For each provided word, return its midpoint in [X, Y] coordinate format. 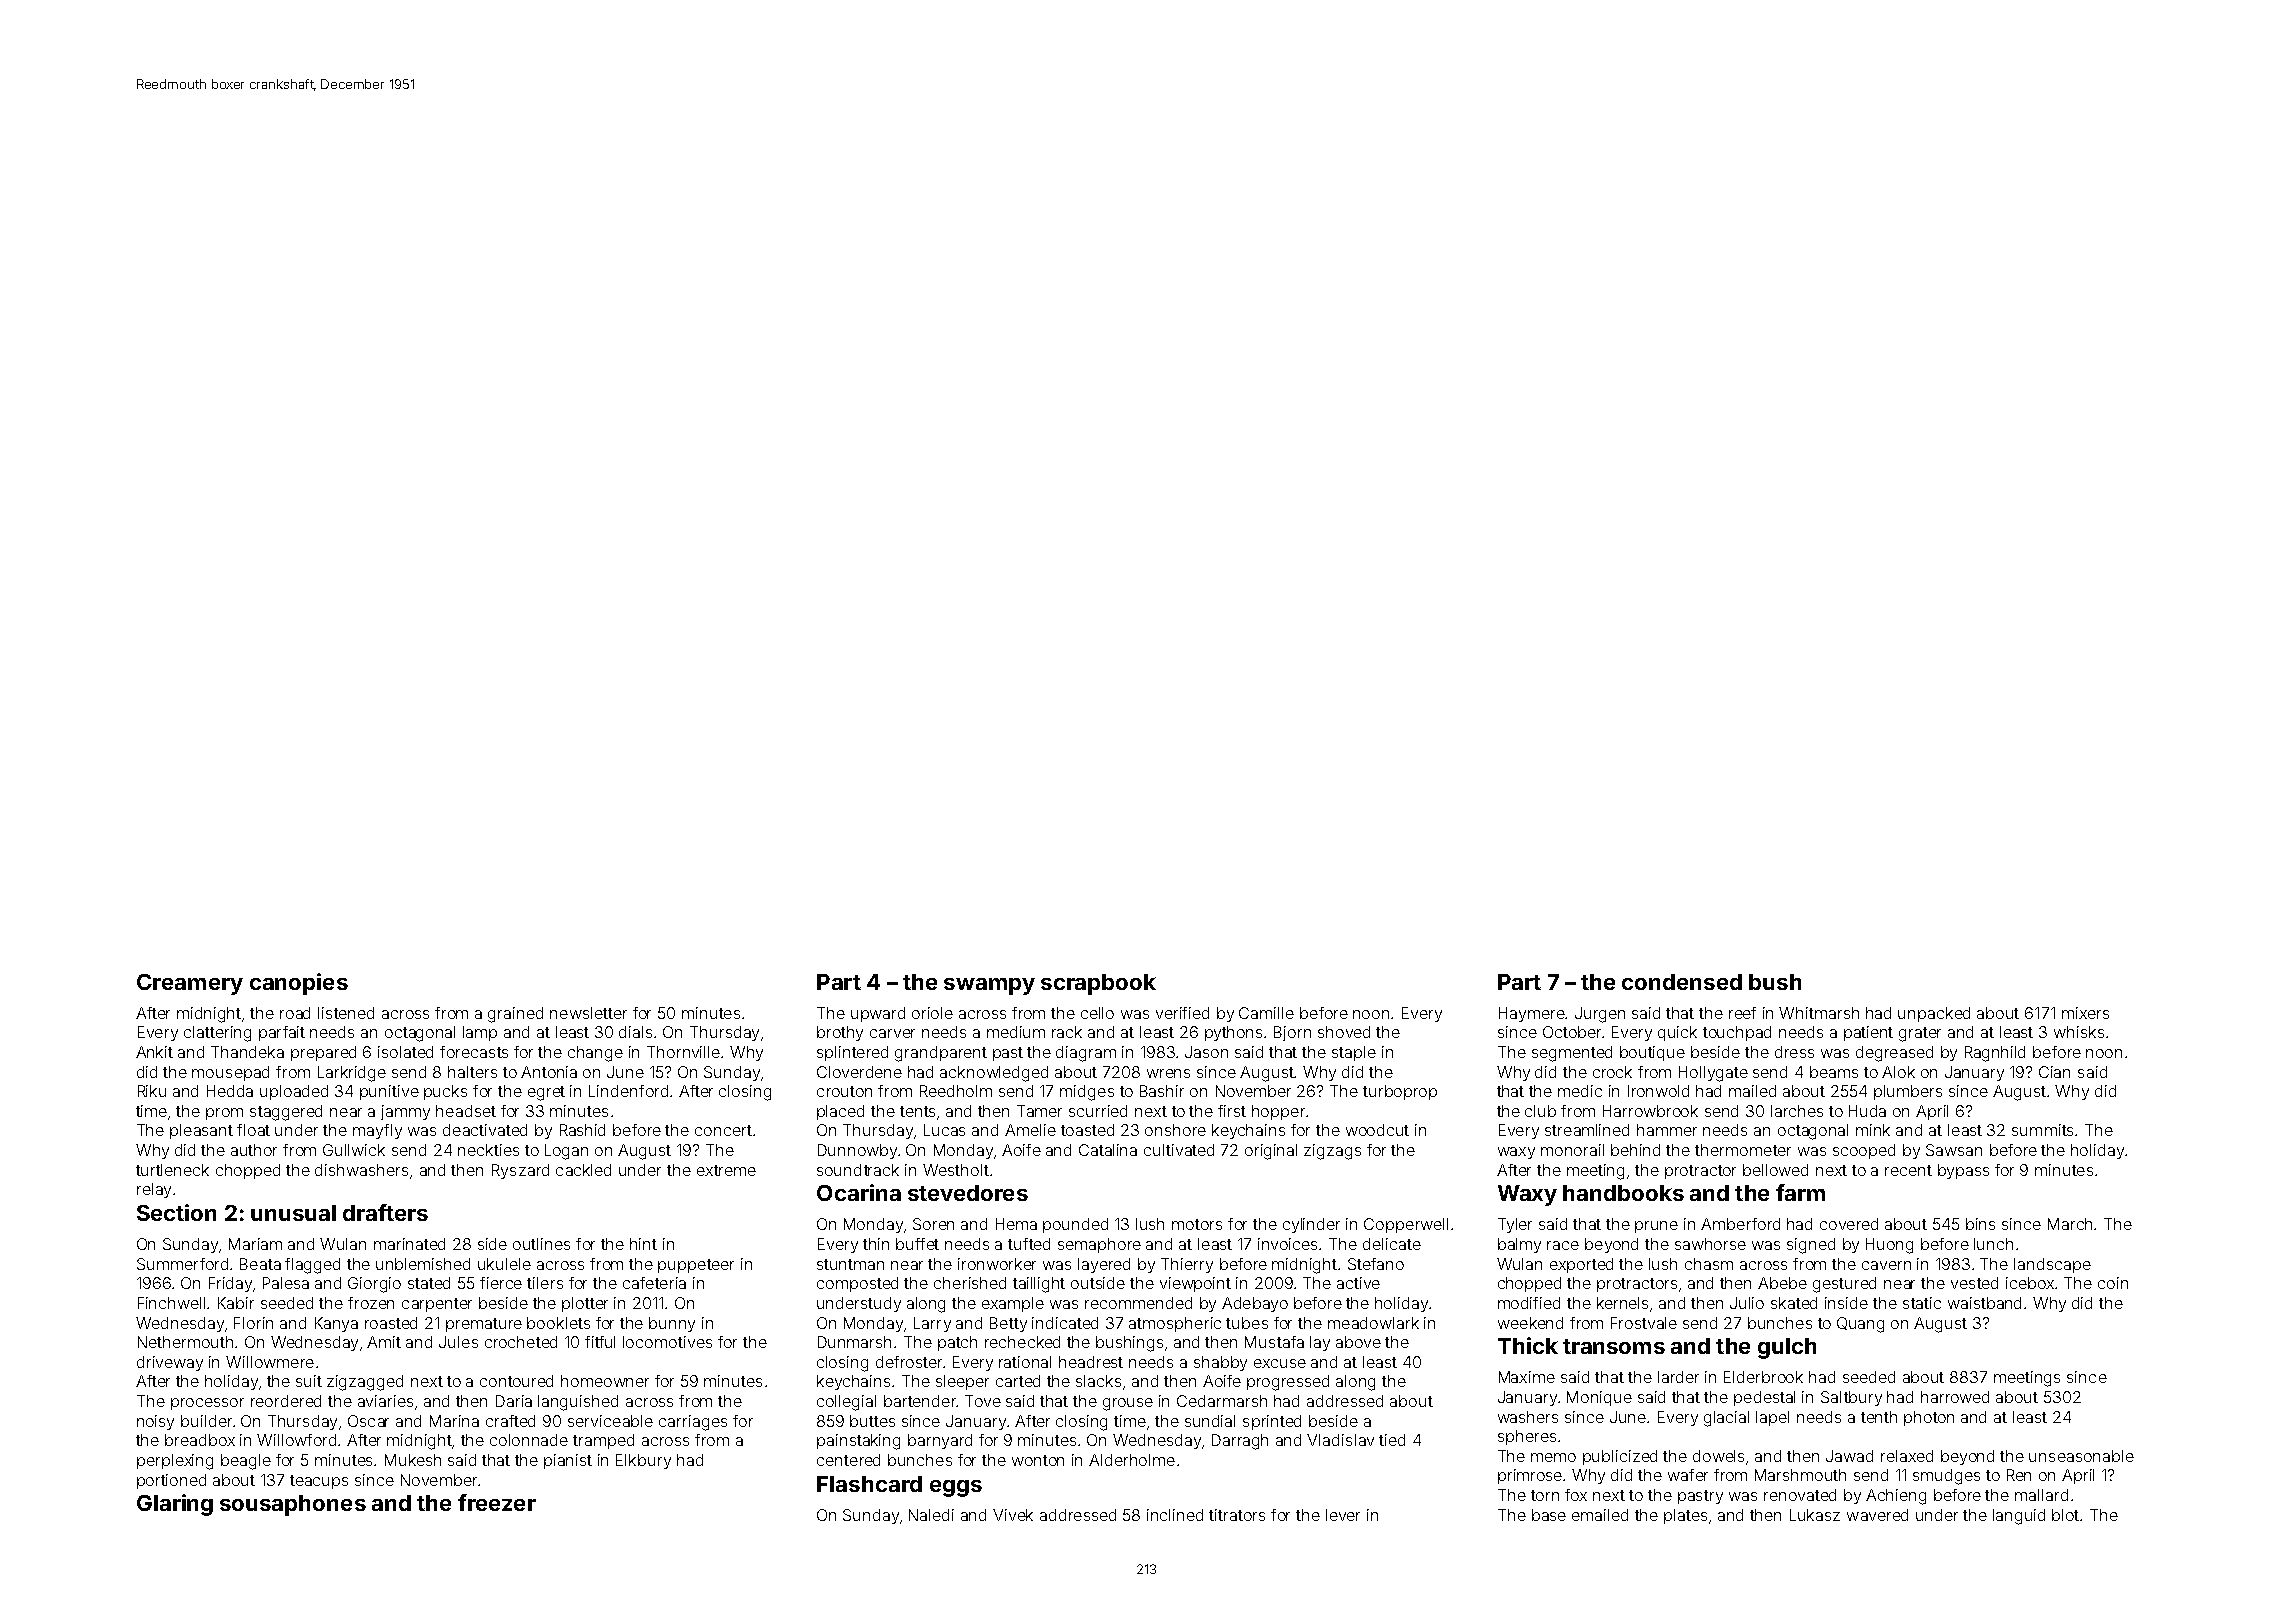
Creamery [190, 984]
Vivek [1013, 1515]
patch [957, 1343]
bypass [1963, 1171]
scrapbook [1098, 984]
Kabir [236, 1303]
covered [1849, 1224]
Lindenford [628, 1091]
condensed [1682, 982]
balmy [1519, 1245]
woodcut [1377, 1130]
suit [309, 1381]
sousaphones [293, 1505]
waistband [1984, 1303]
